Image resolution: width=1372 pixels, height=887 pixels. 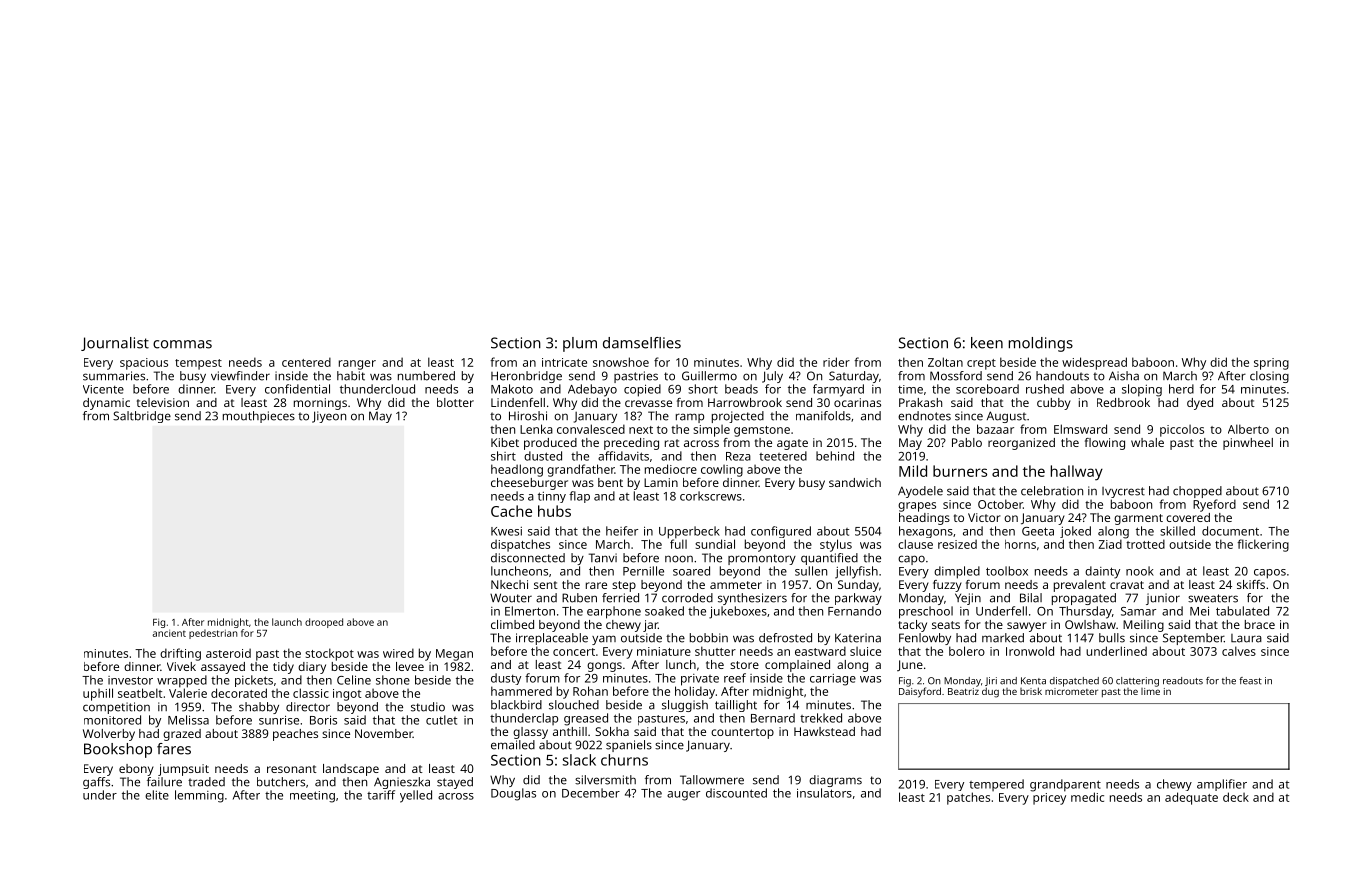 What do you see at coordinates (742, 733) in the screenshot?
I see `countertop` at bounding box center [742, 733].
